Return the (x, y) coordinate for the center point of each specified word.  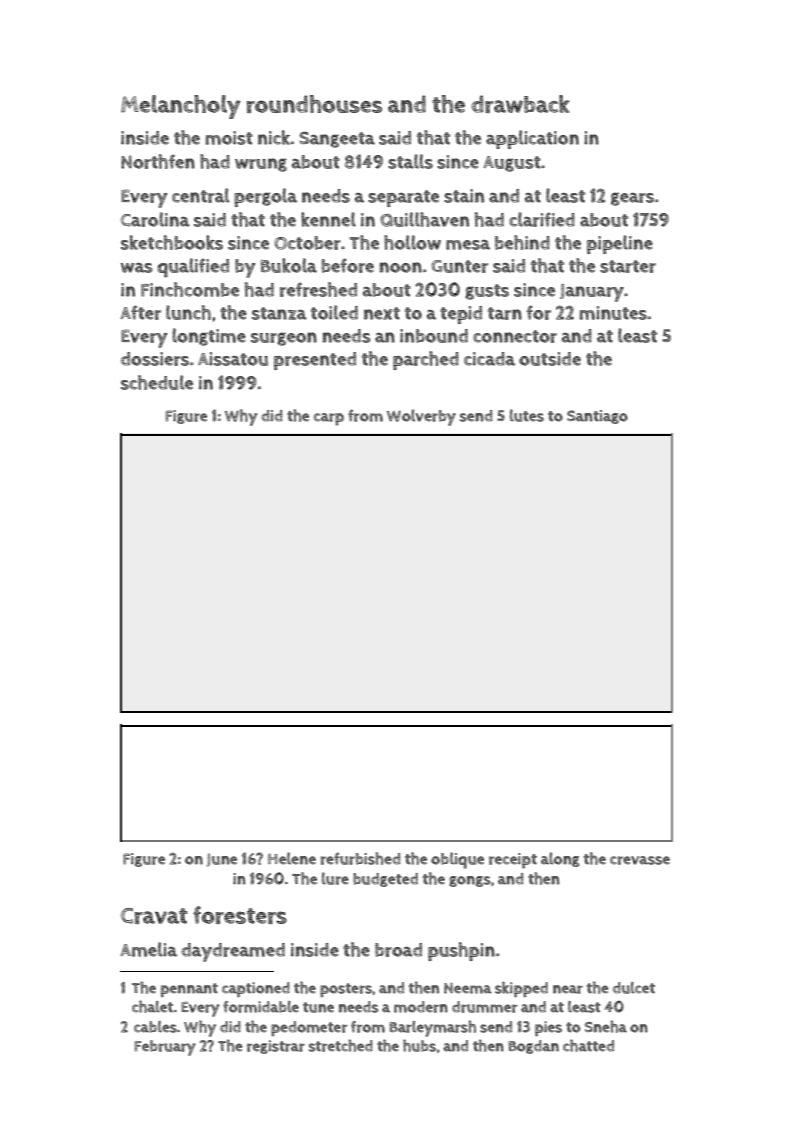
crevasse (640, 860)
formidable (261, 1007)
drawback (520, 104)
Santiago (597, 417)
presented (315, 361)
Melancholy (181, 107)
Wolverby (421, 417)
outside (550, 359)
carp (329, 419)
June (222, 860)
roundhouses (314, 104)
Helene (292, 858)
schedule (157, 382)
